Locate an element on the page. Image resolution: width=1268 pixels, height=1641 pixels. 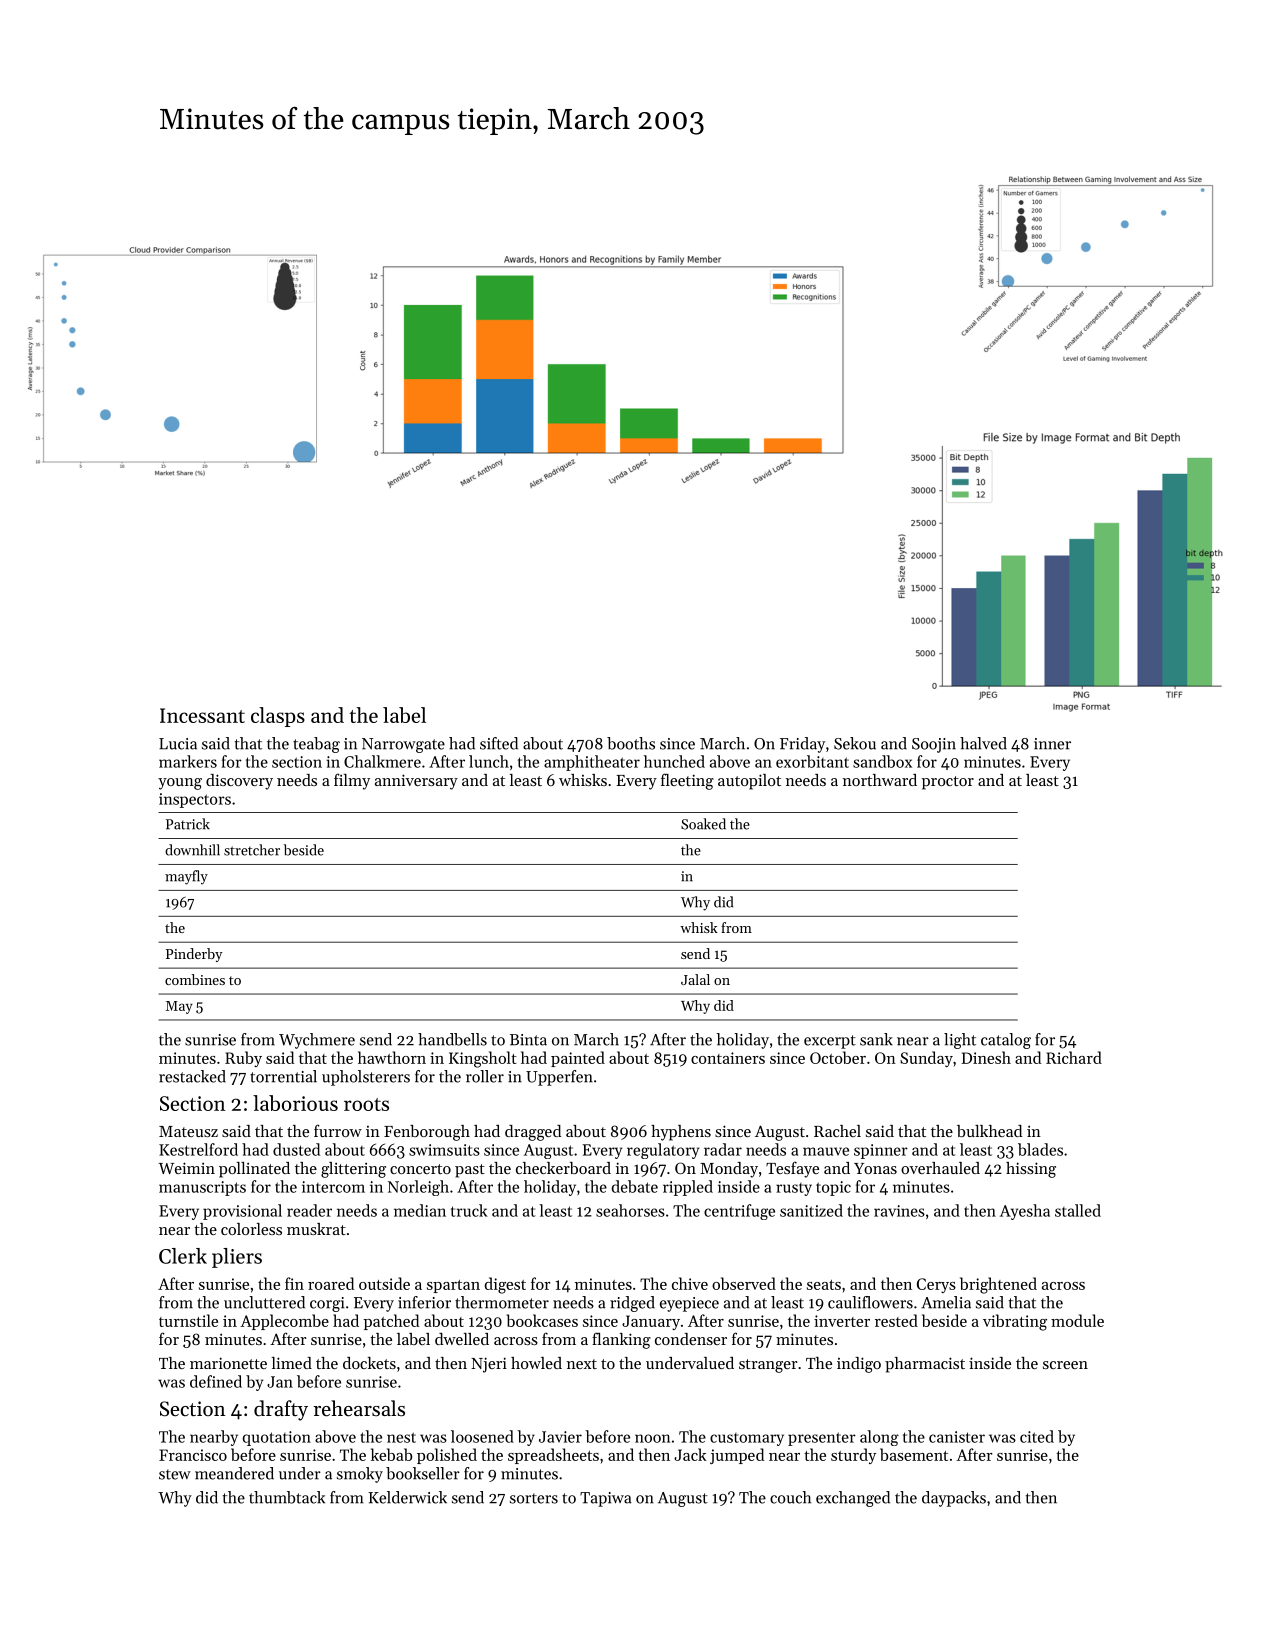
halved is located at coordinates (983, 743).
